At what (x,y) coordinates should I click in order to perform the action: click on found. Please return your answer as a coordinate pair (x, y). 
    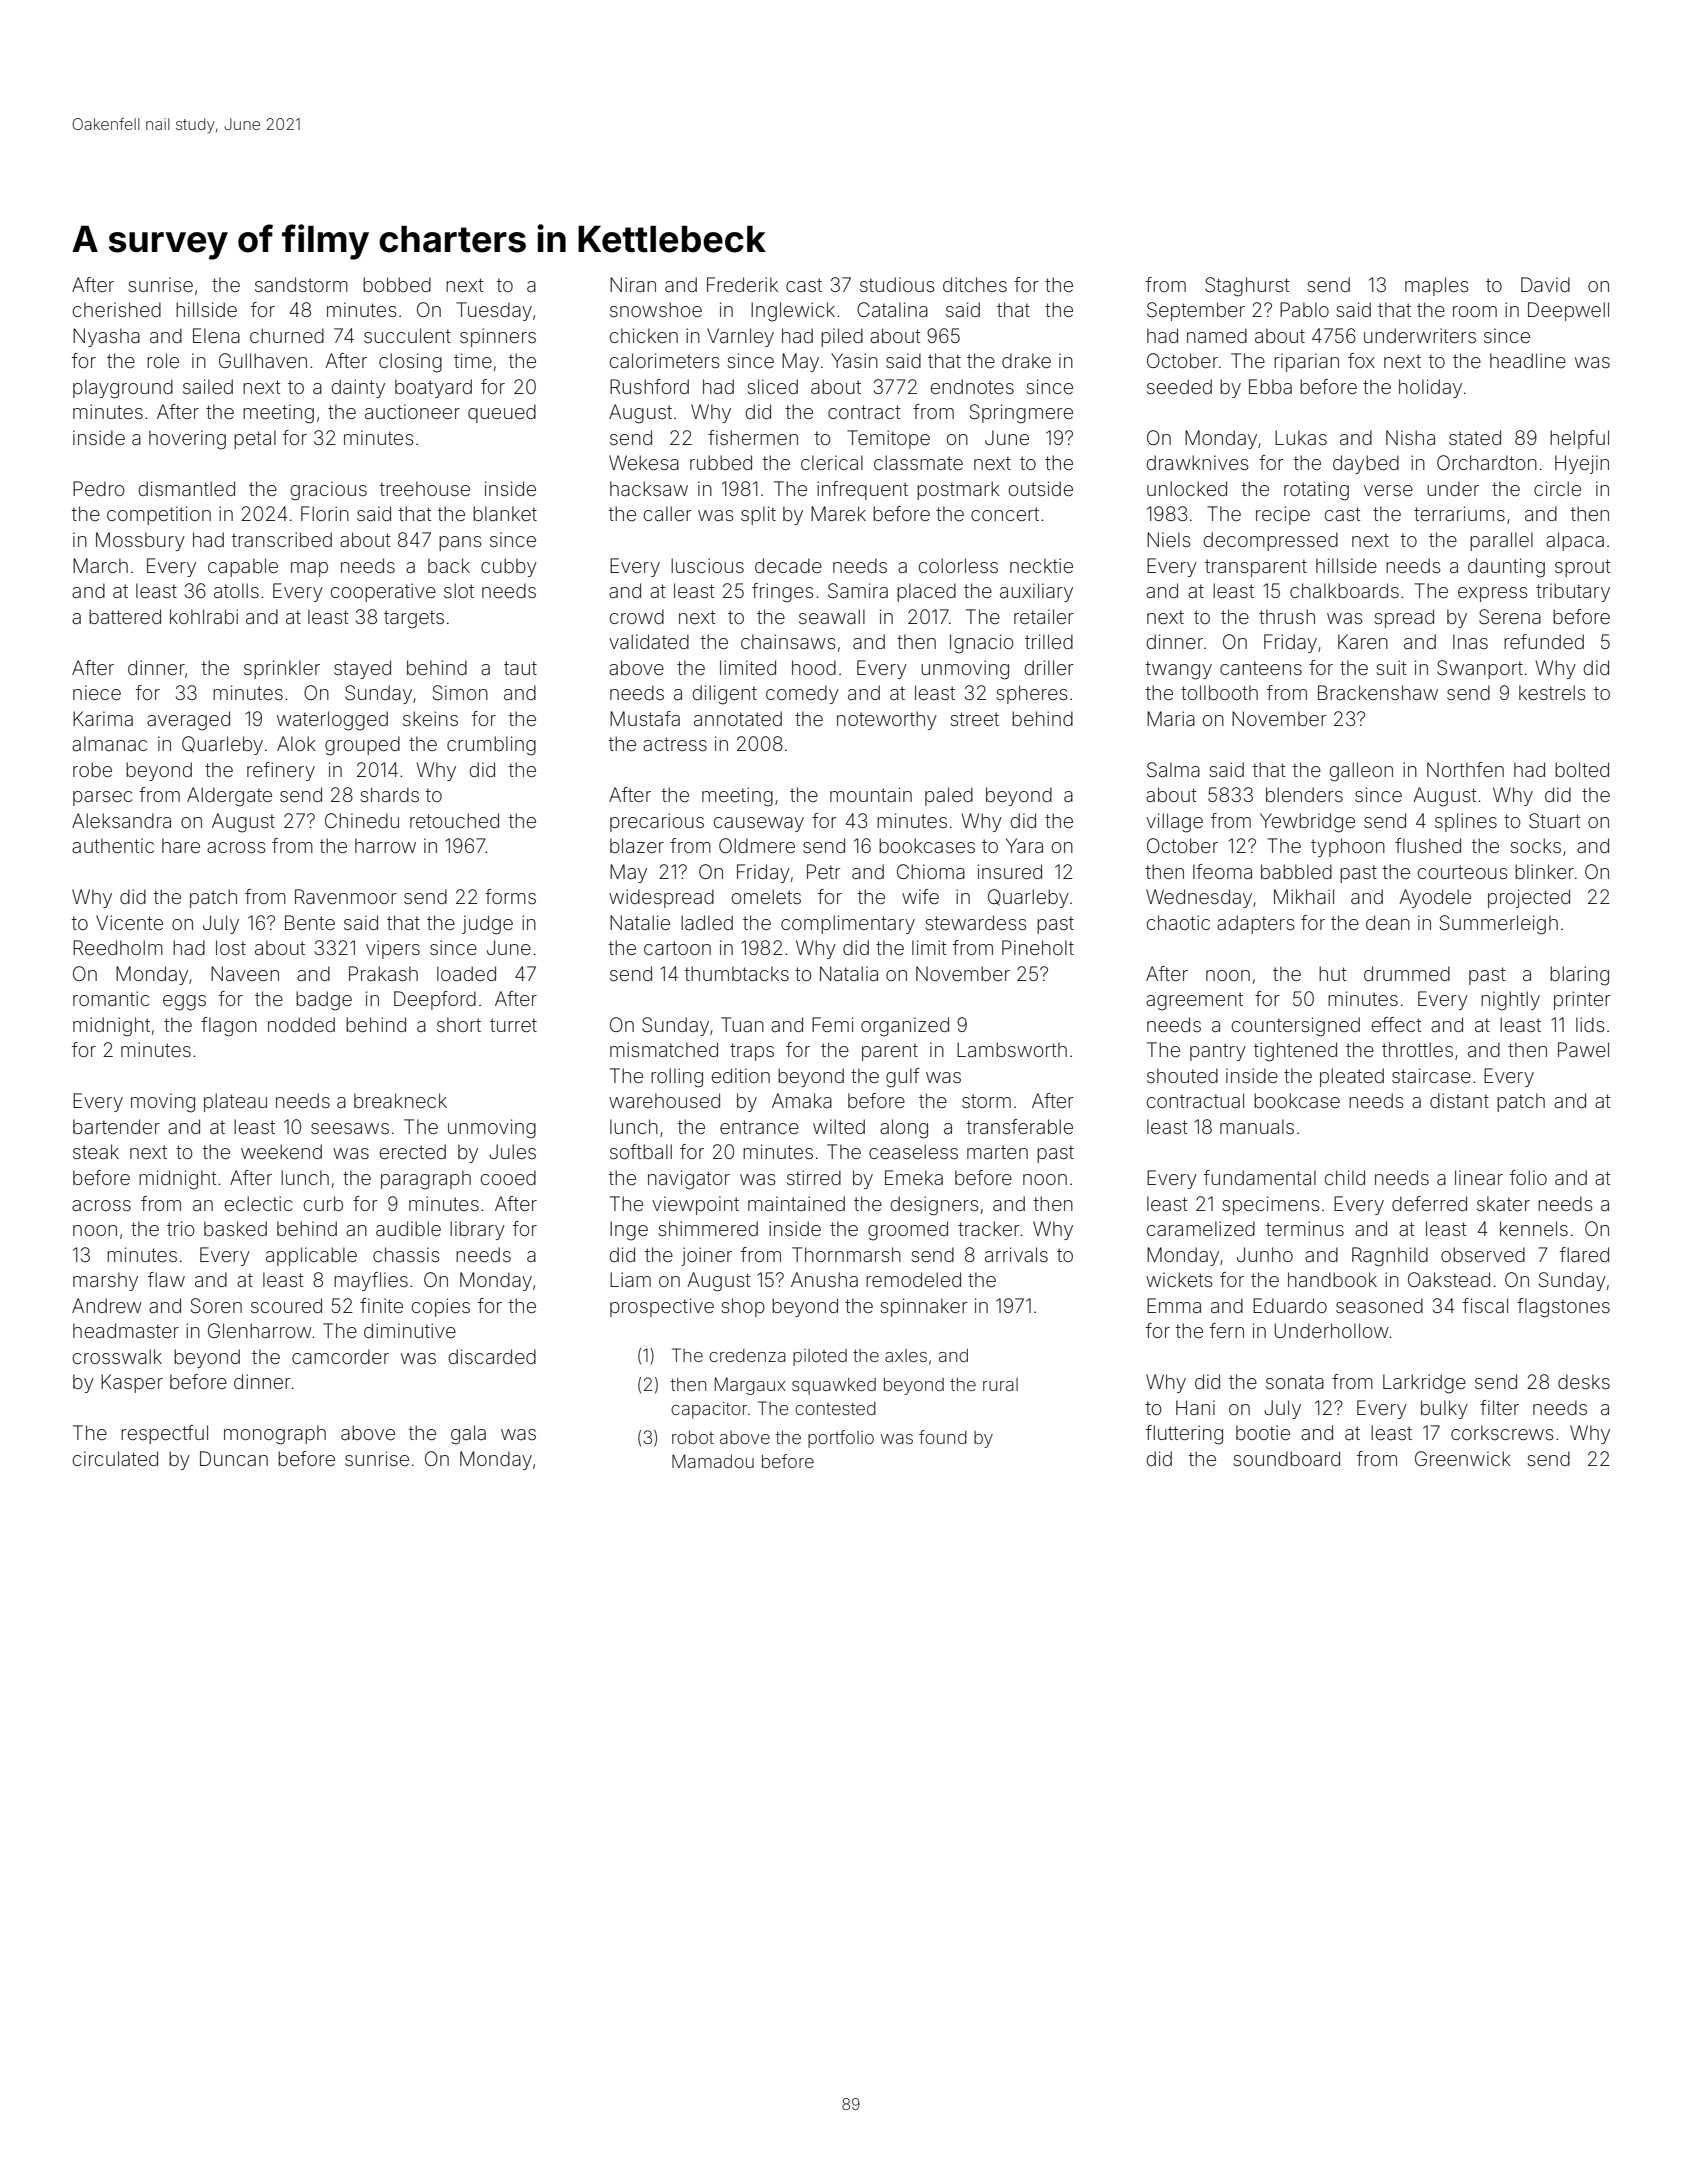
    Looking at the image, I should click on (943, 1437).
